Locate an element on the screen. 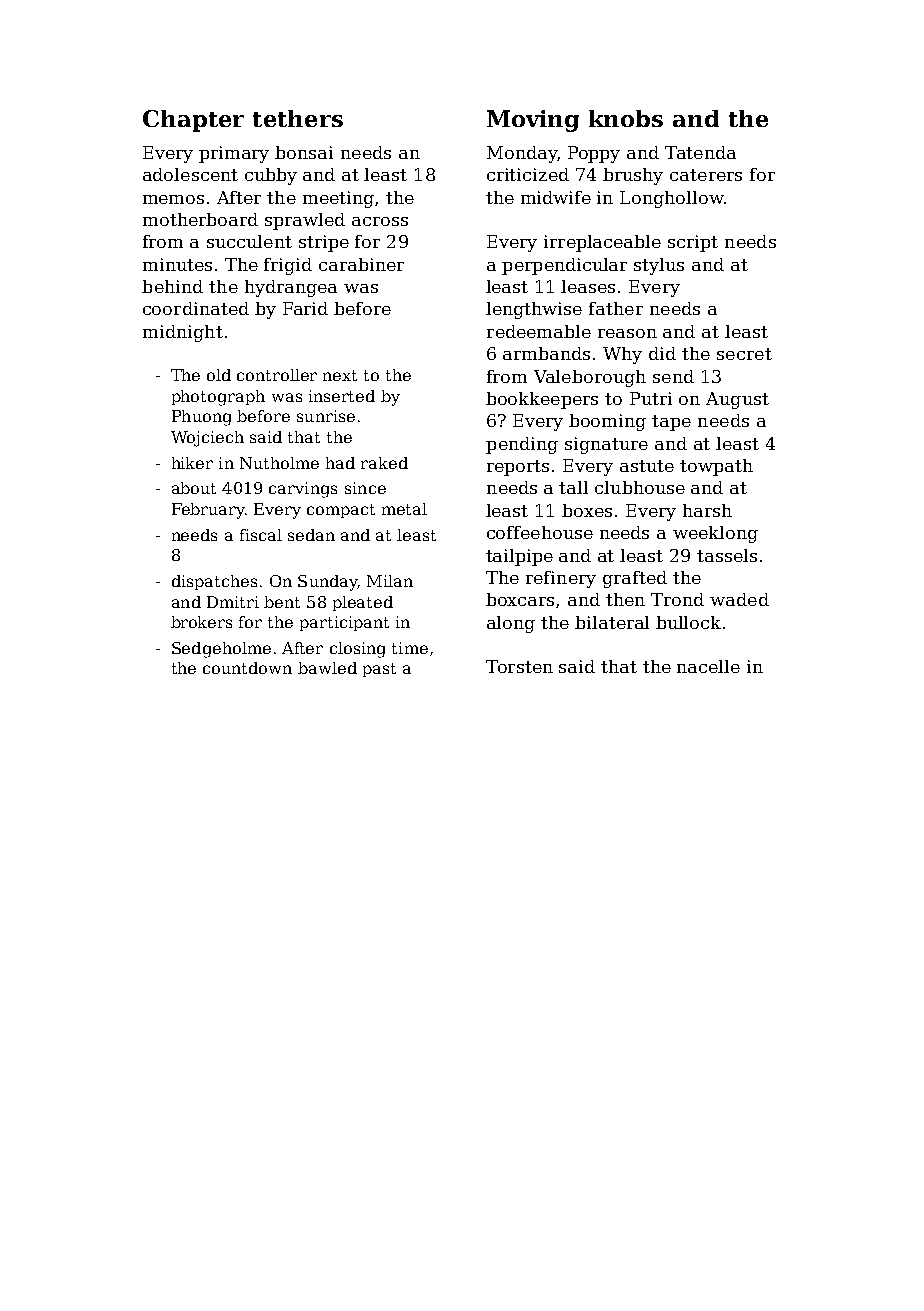  caterers is located at coordinates (706, 175).
